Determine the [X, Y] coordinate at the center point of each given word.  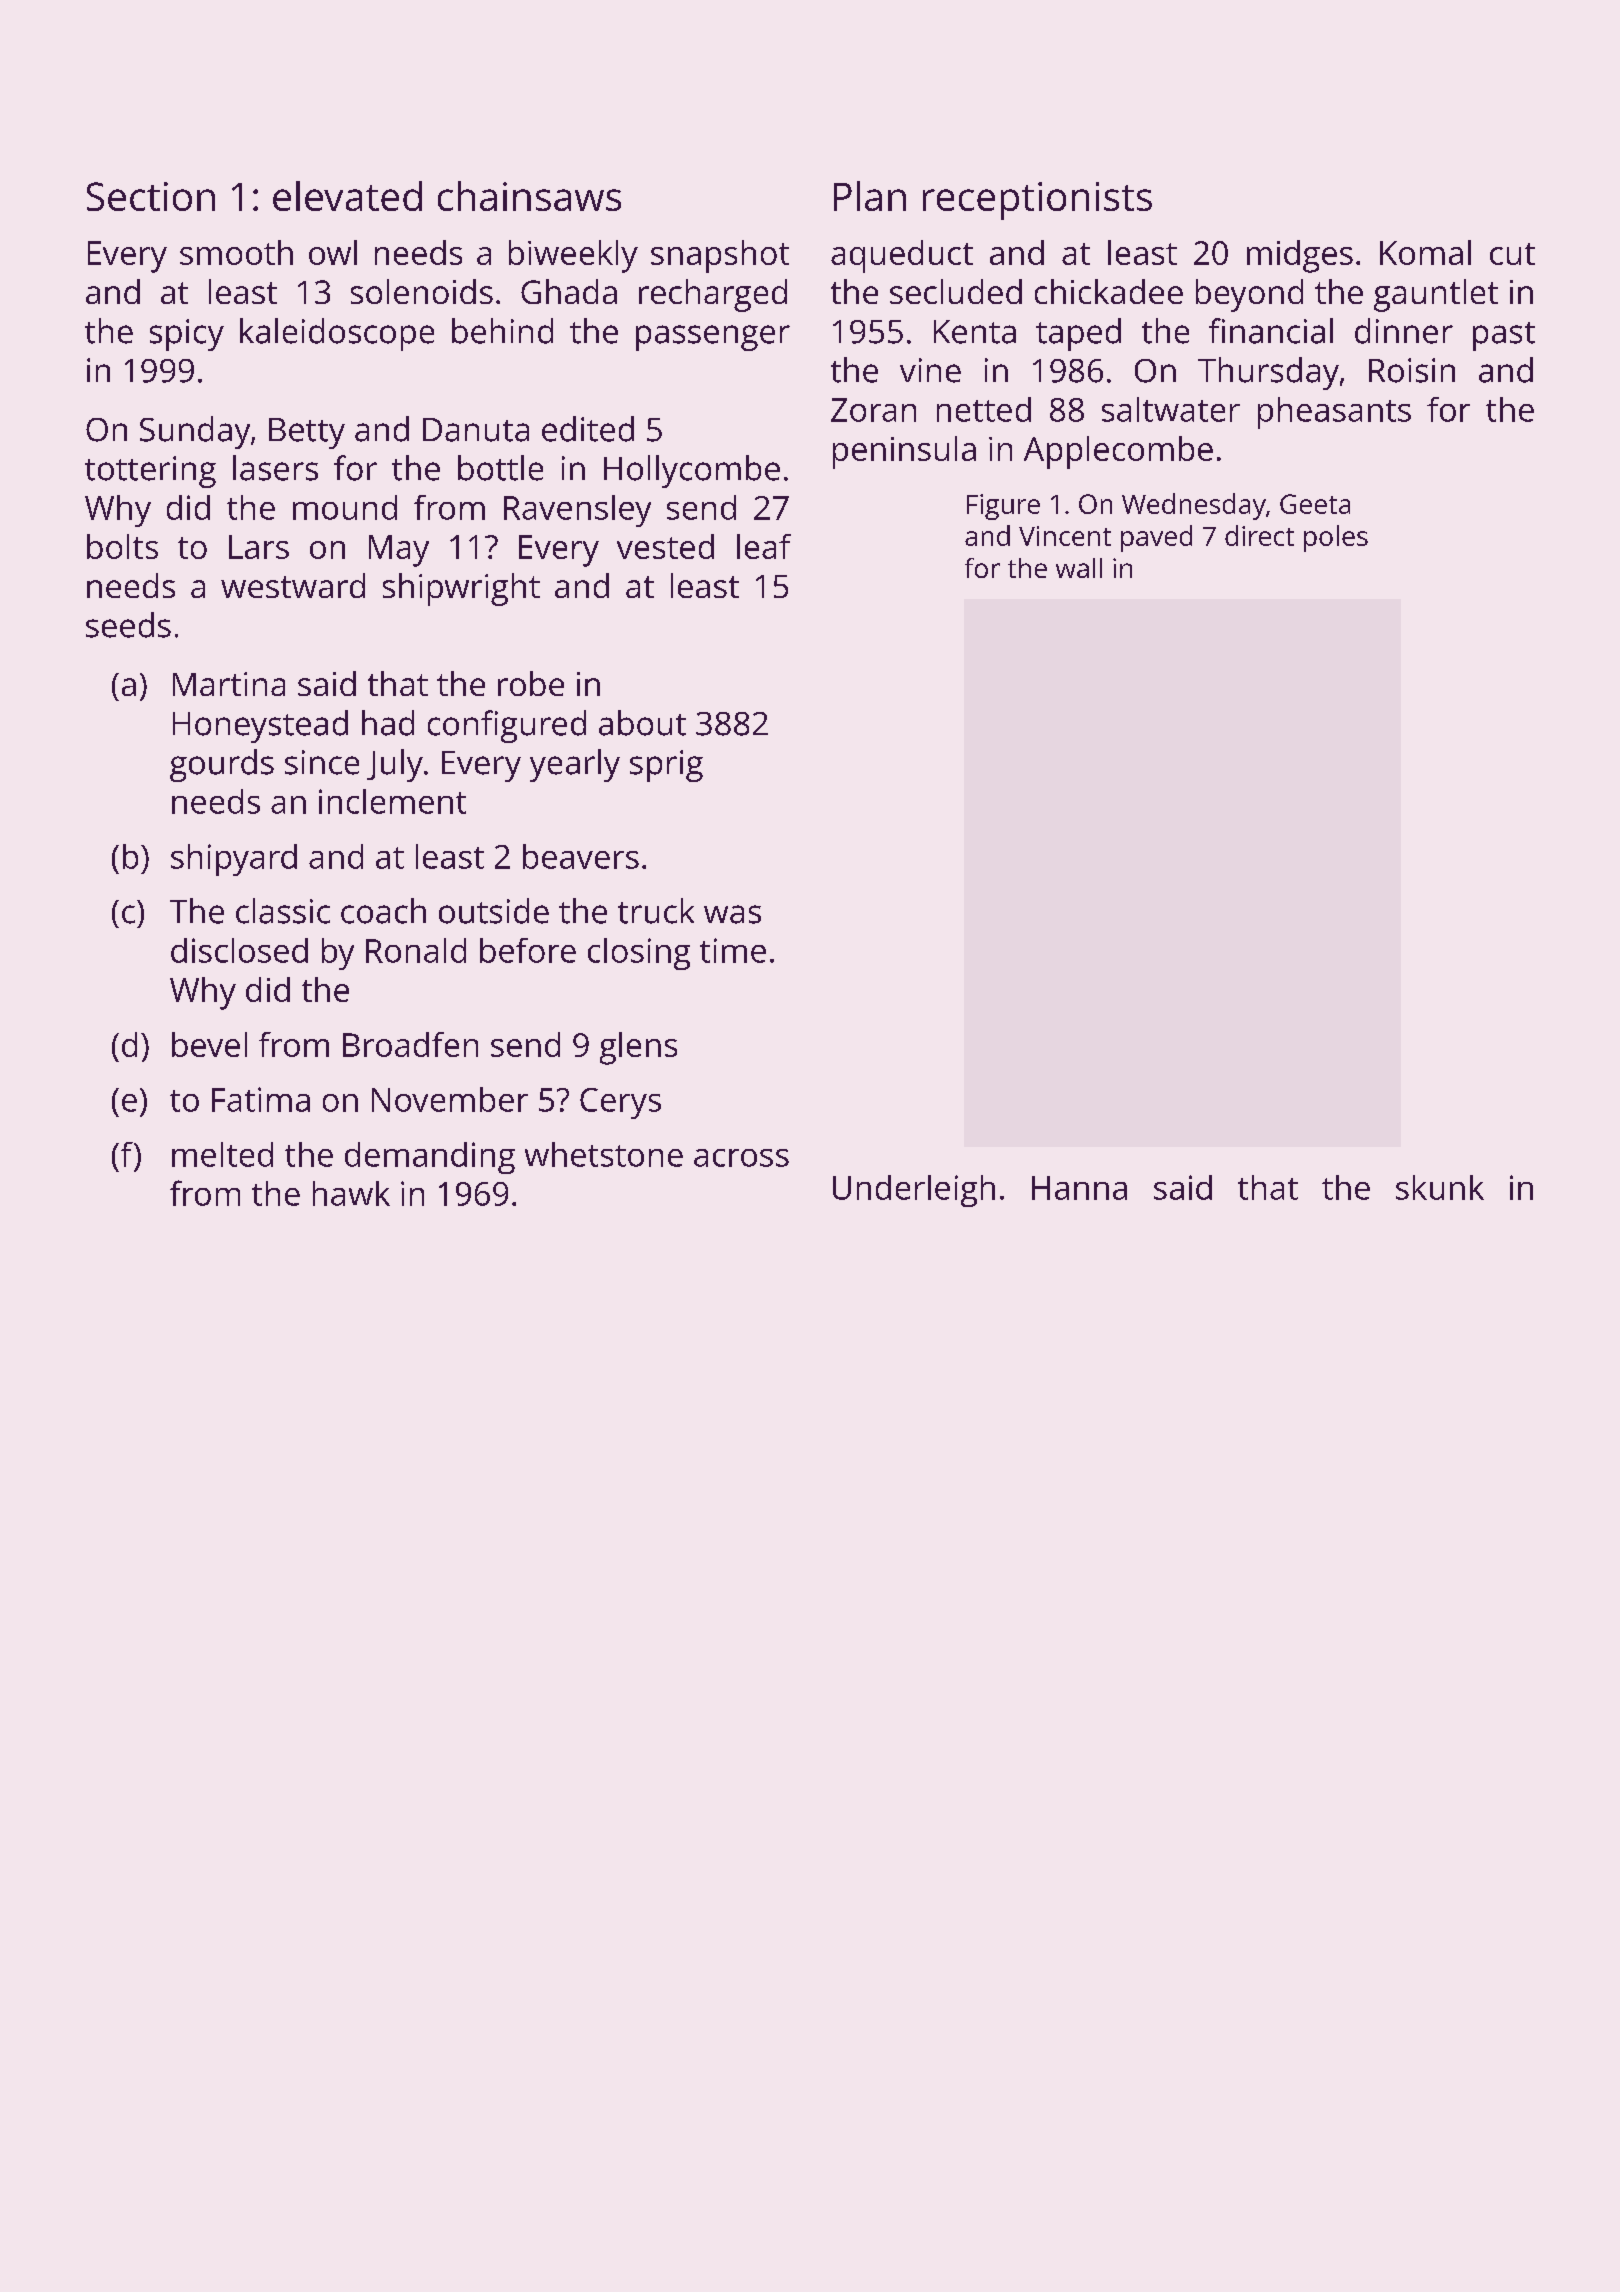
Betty [307, 433]
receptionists [1037, 201]
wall [1079, 568]
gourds [222, 765]
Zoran [873, 410]
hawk [351, 1193]
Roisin [1412, 370]
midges [1300, 256]
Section [151, 196]
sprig [666, 766]
